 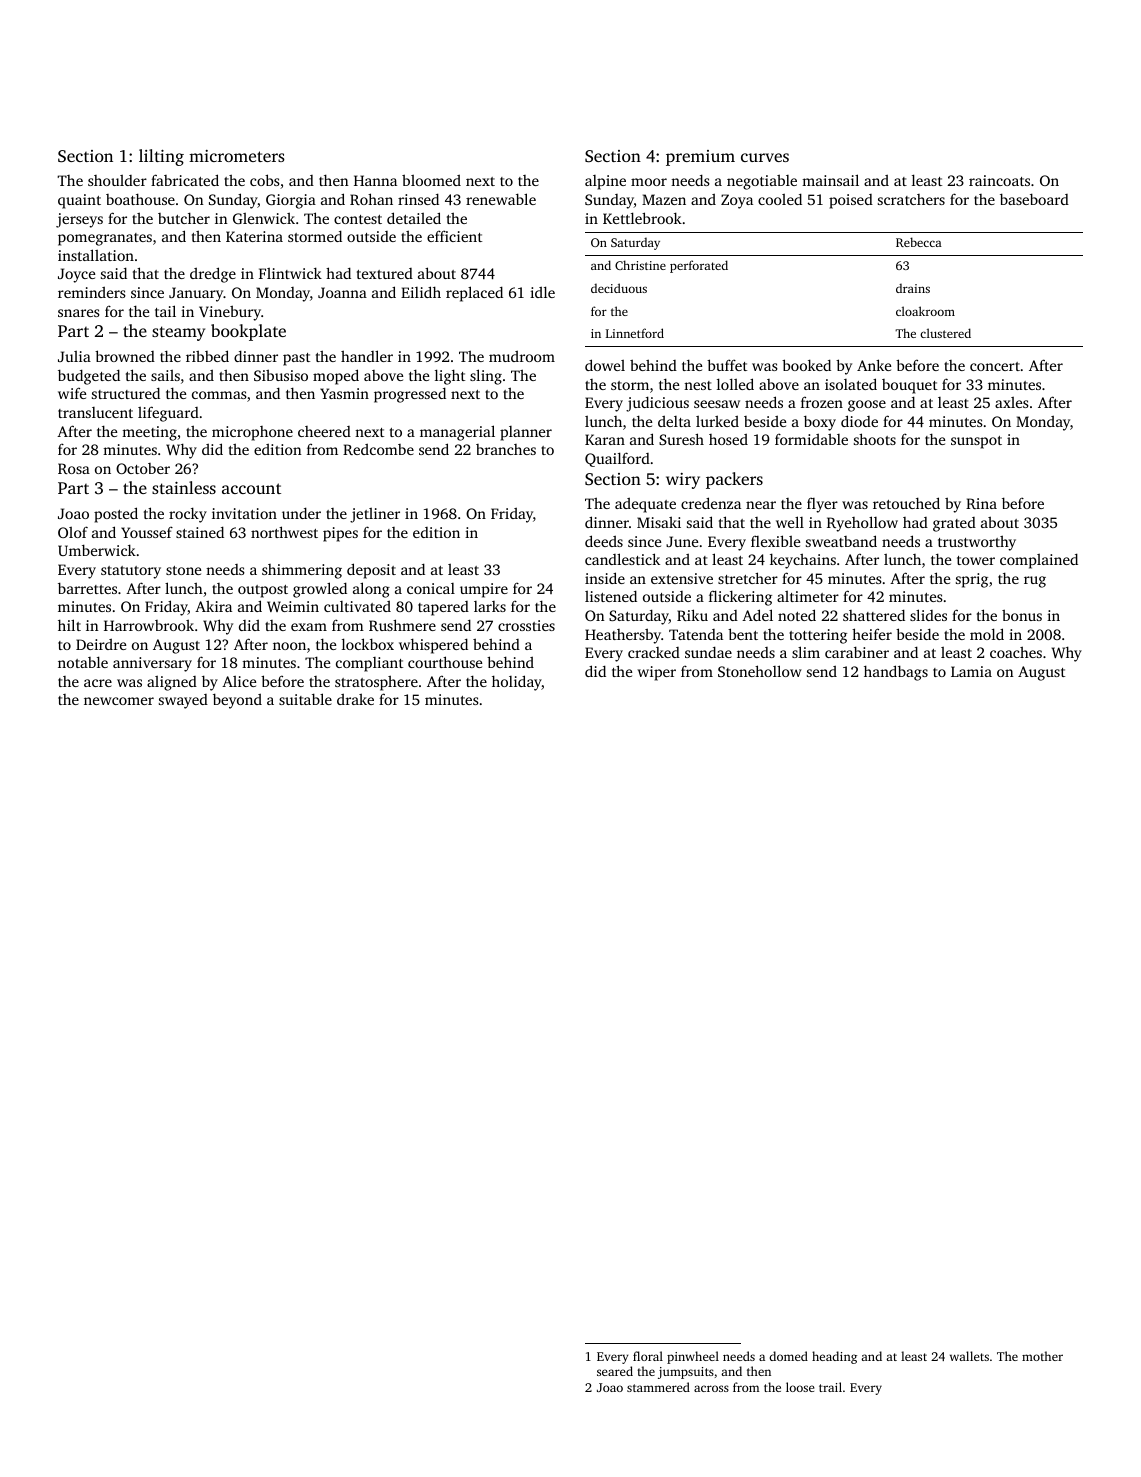 What do you see at coordinates (433, 646) in the screenshot?
I see `whispered` at bounding box center [433, 646].
